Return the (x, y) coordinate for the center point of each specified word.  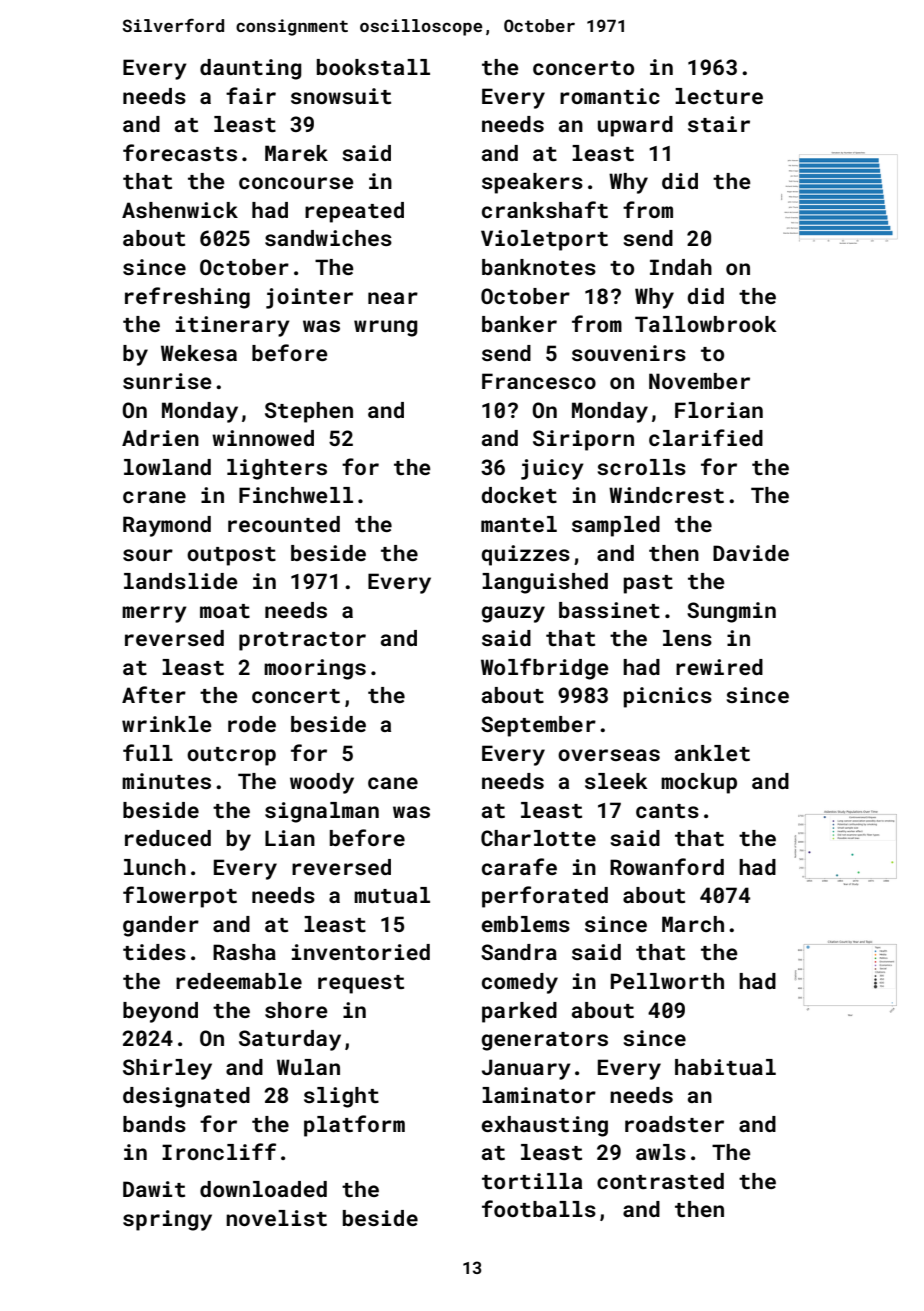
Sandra (519, 952)
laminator (539, 1095)
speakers (532, 183)
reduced (168, 838)
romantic (610, 96)
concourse (296, 183)
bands (154, 1124)
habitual (725, 1067)
